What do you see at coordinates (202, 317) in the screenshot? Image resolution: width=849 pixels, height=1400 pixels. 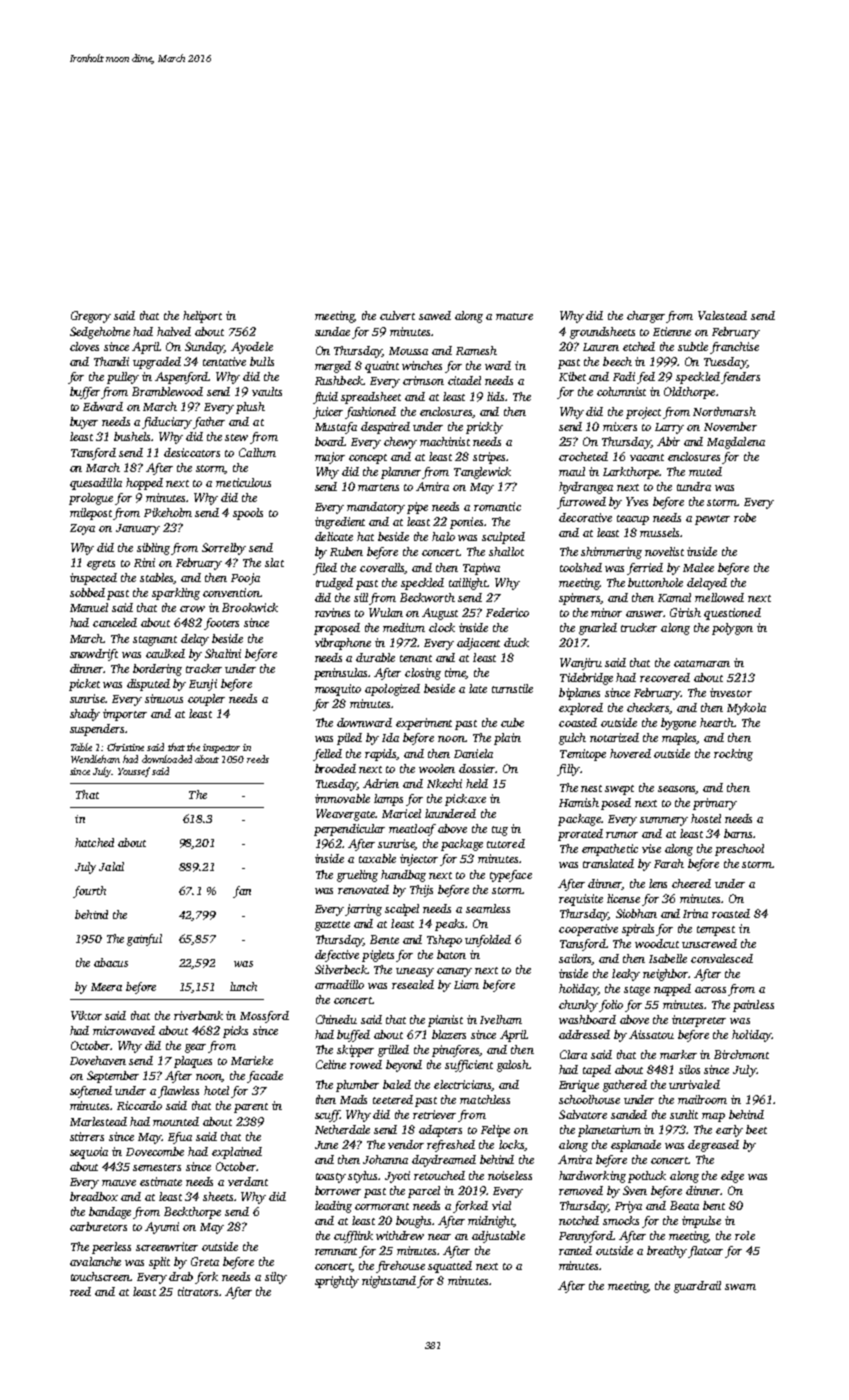 I see `heliport` at bounding box center [202, 317].
